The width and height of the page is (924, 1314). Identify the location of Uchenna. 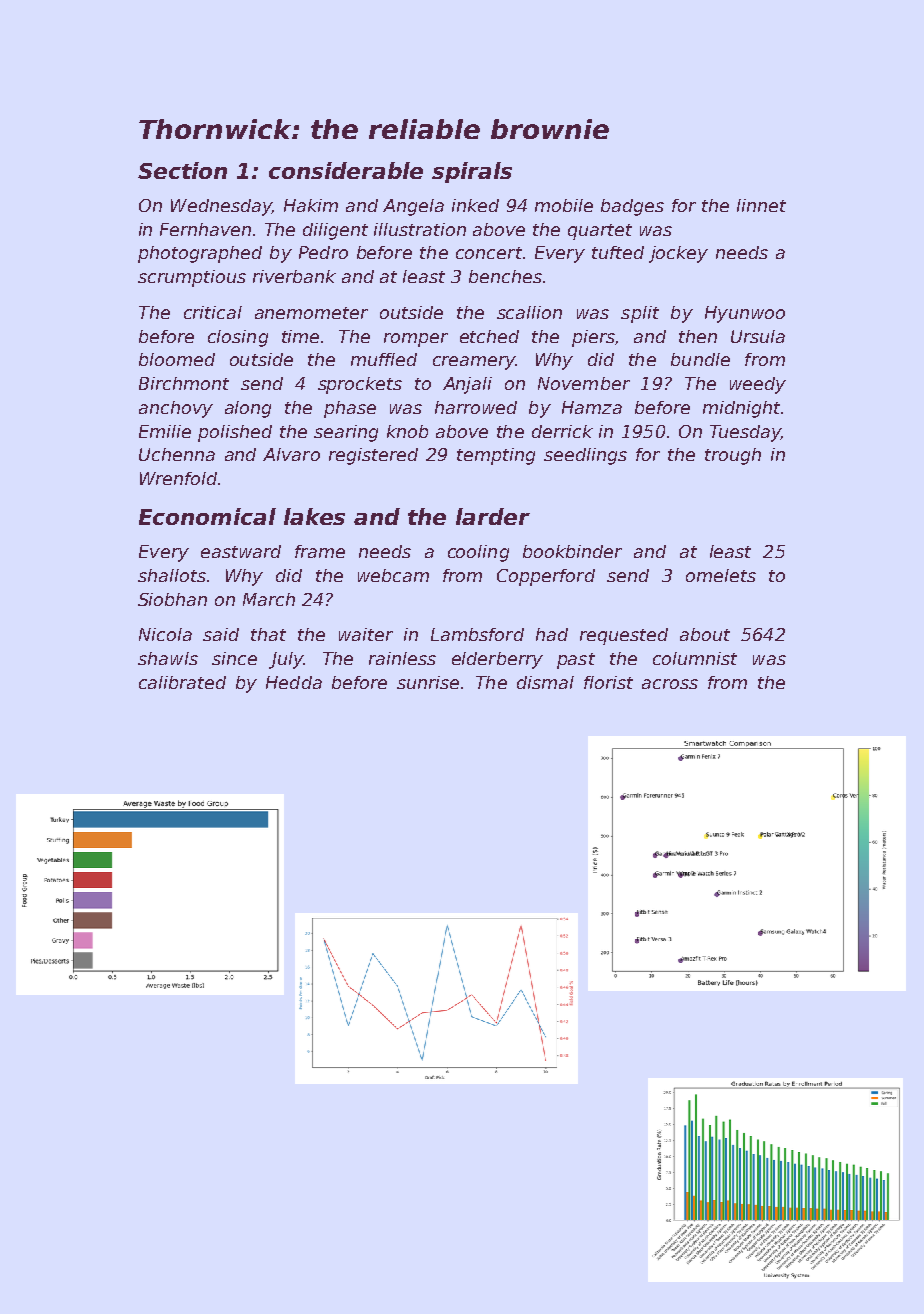
(177, 454).
